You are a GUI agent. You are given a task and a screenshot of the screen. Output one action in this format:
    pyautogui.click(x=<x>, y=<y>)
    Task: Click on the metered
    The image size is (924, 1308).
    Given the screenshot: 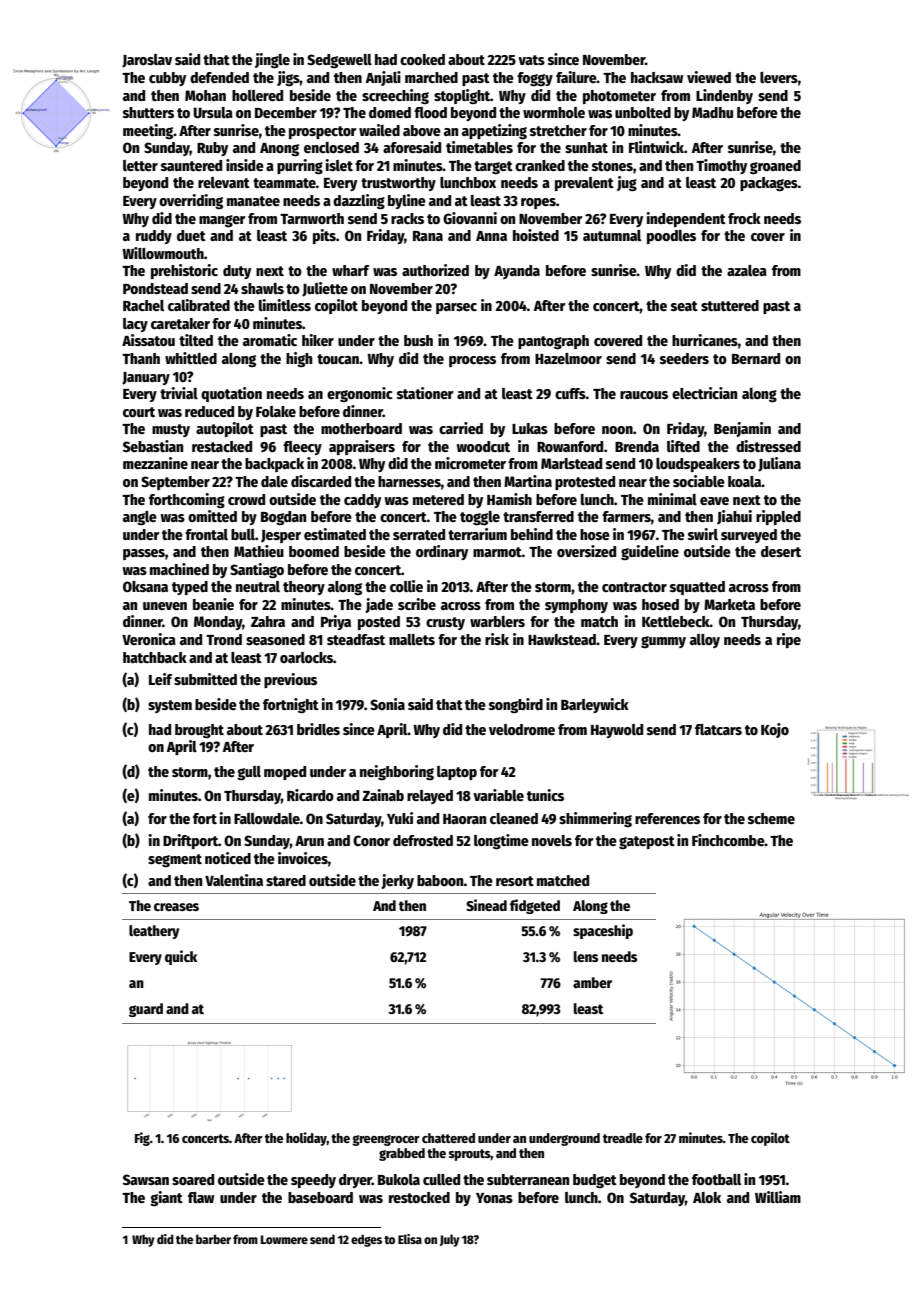 What is the action you would take?
    pyautogui.click(x=438, y=499)
